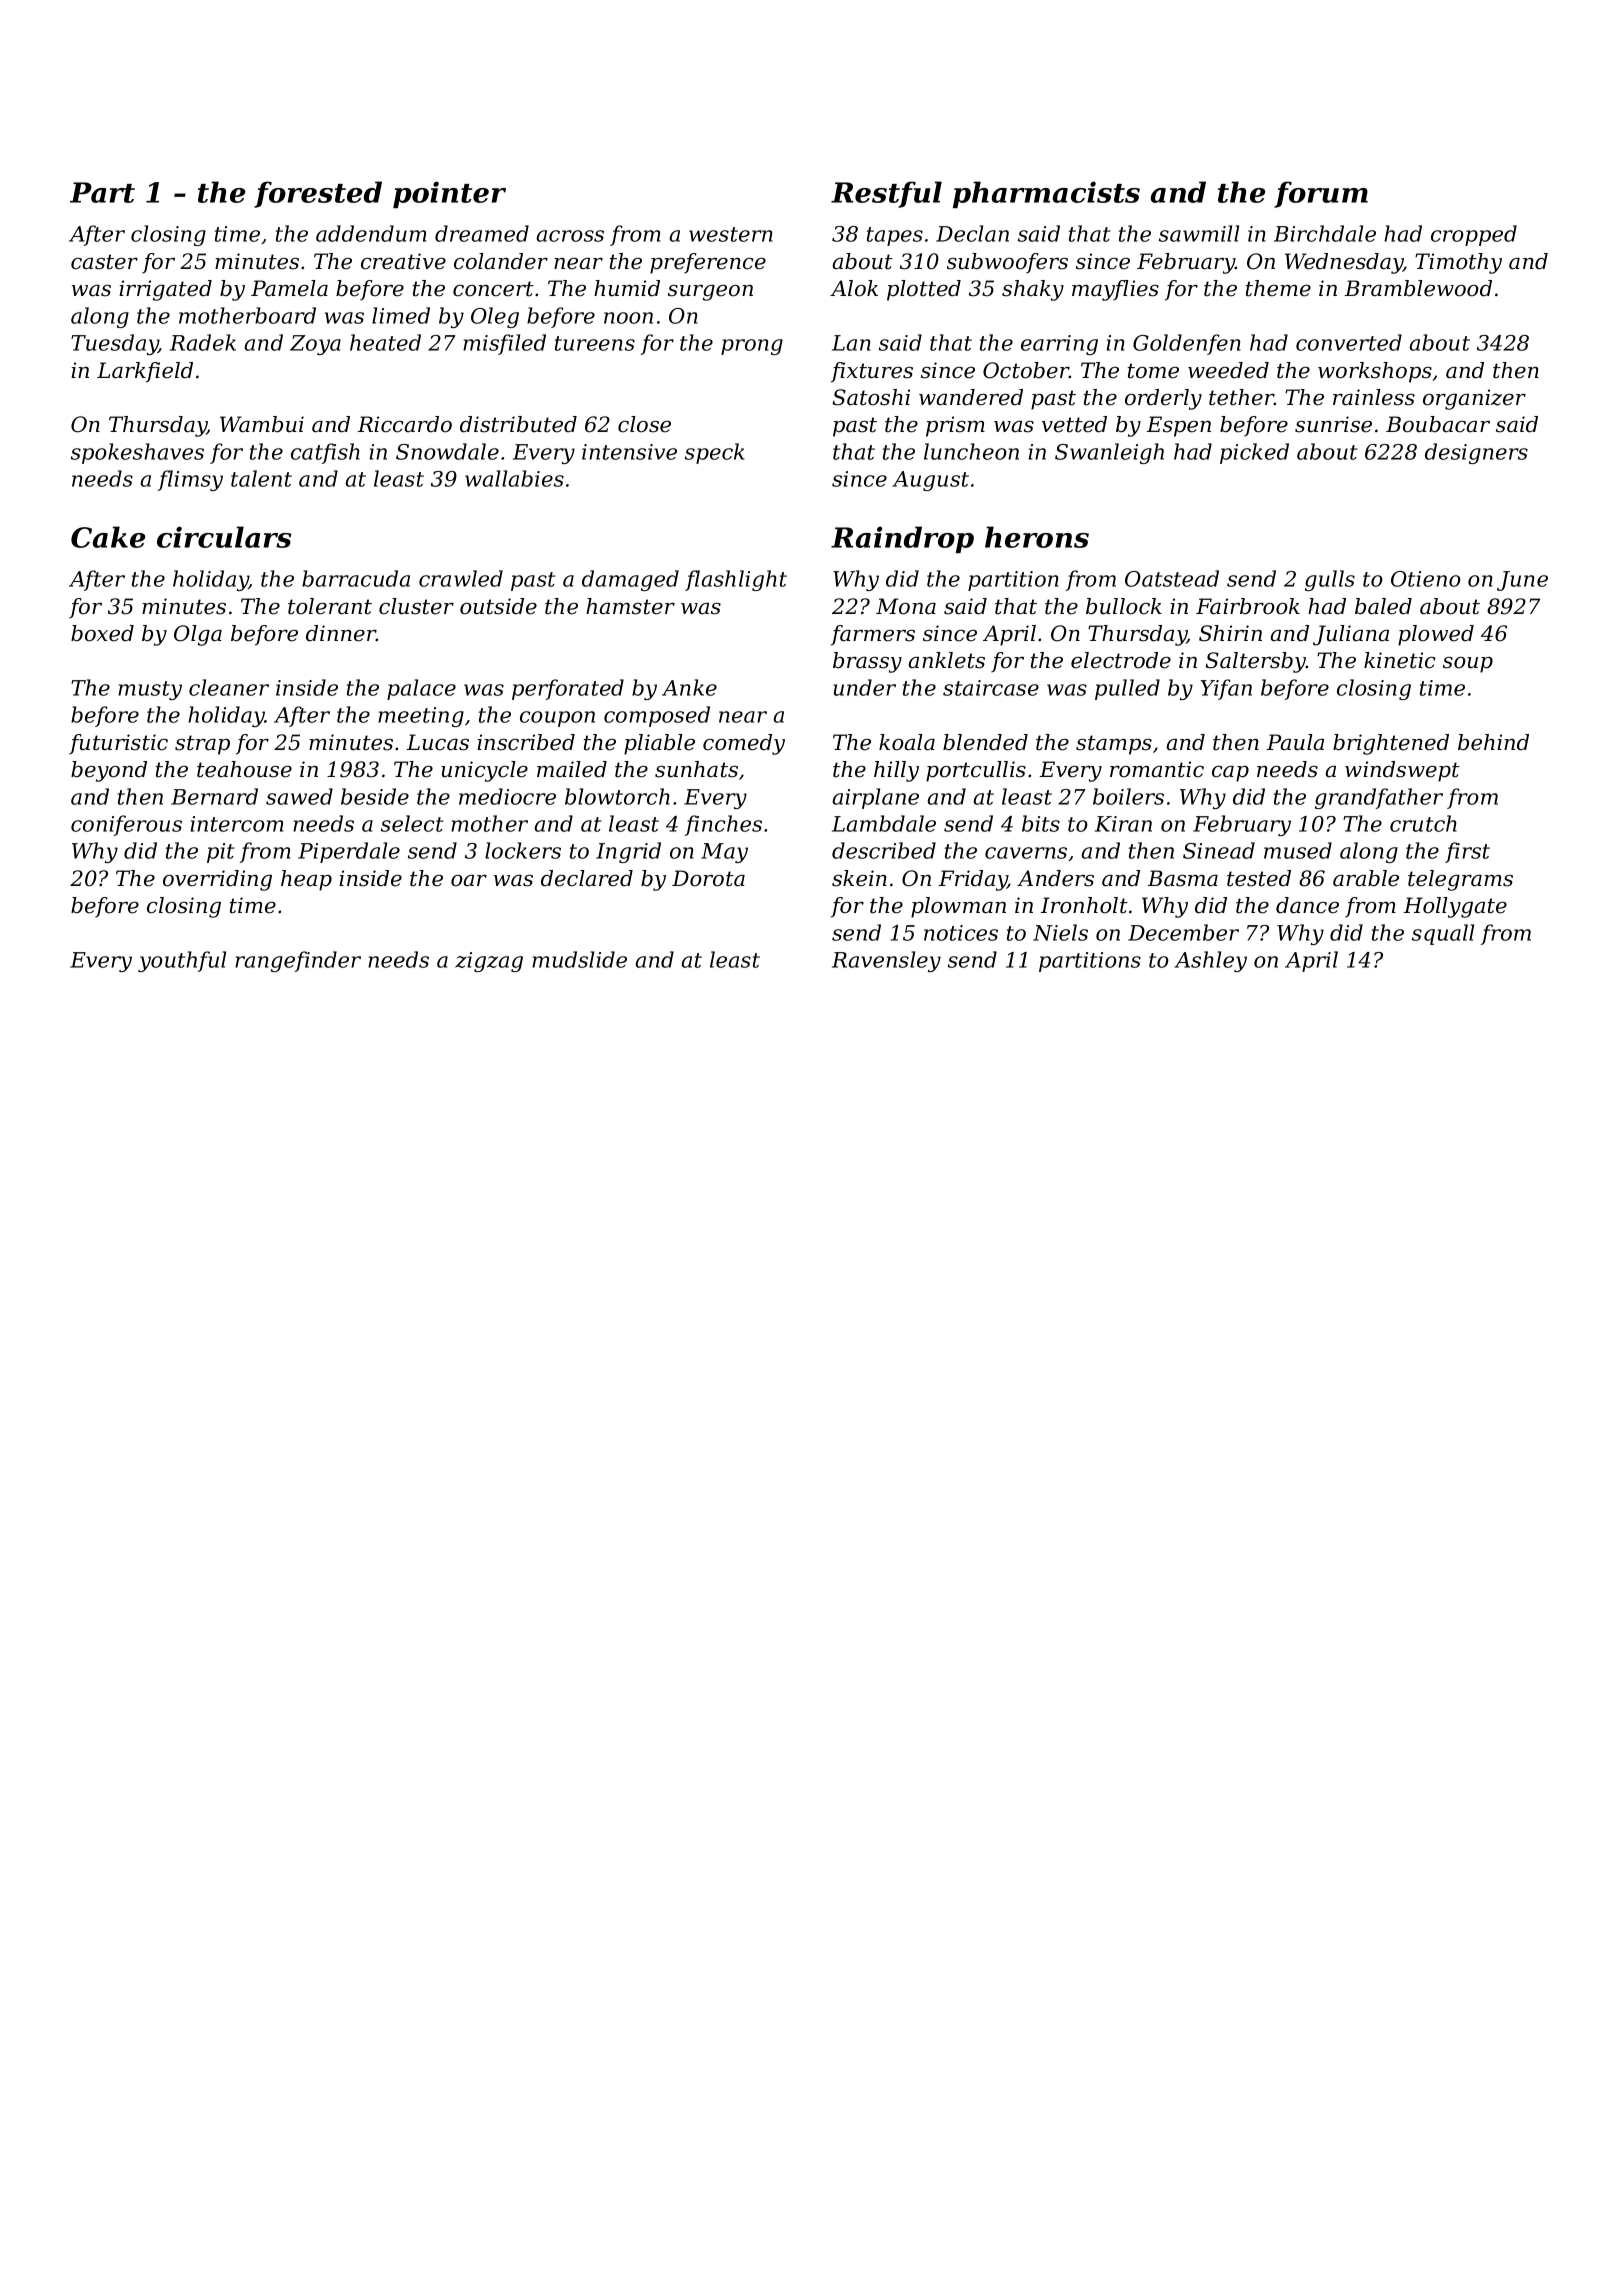  Describe the element at coordinates (1046, 194) in the screenshot. I see `pharmacists` at that location.
